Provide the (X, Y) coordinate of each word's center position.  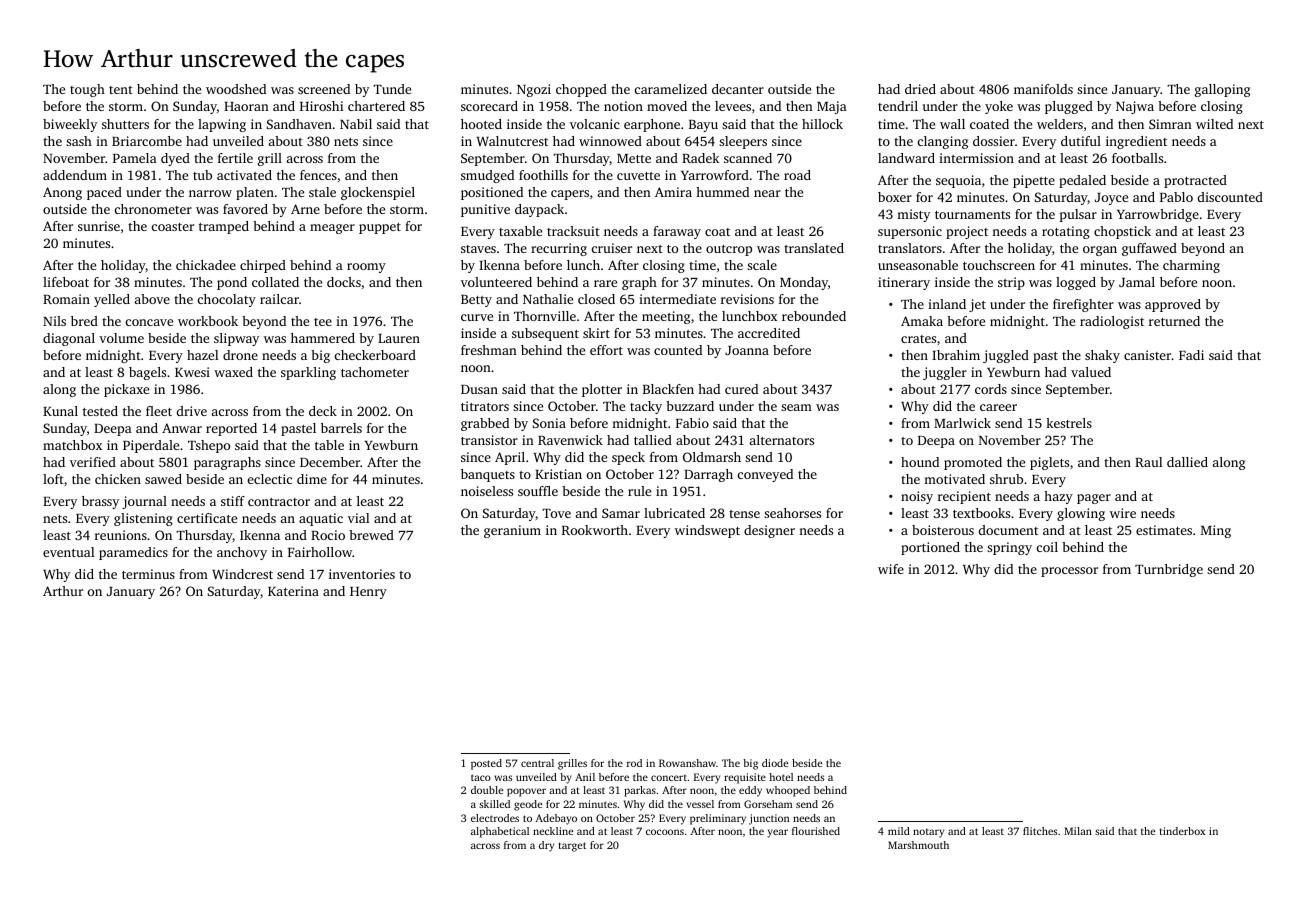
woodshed (236, 89)
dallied (1187, 462)
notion (623, 106)
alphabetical (500, 832)
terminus (148, 574)
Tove (556, 513)
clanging (943, 142)
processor (1069, 572)
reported (231, 429)
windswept (707, 531)
